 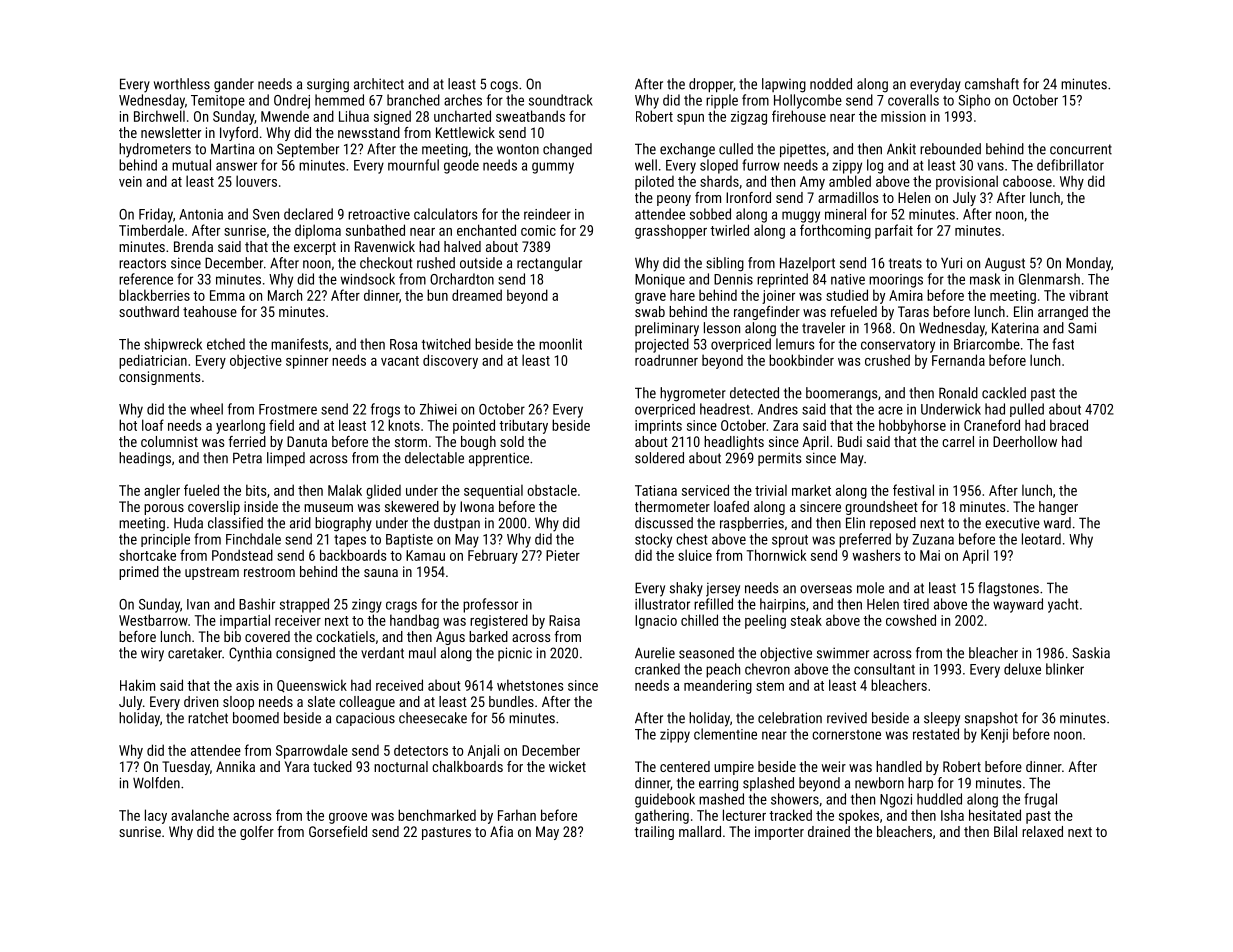 I want to click on hanger, so click(x=1058, y=508).
